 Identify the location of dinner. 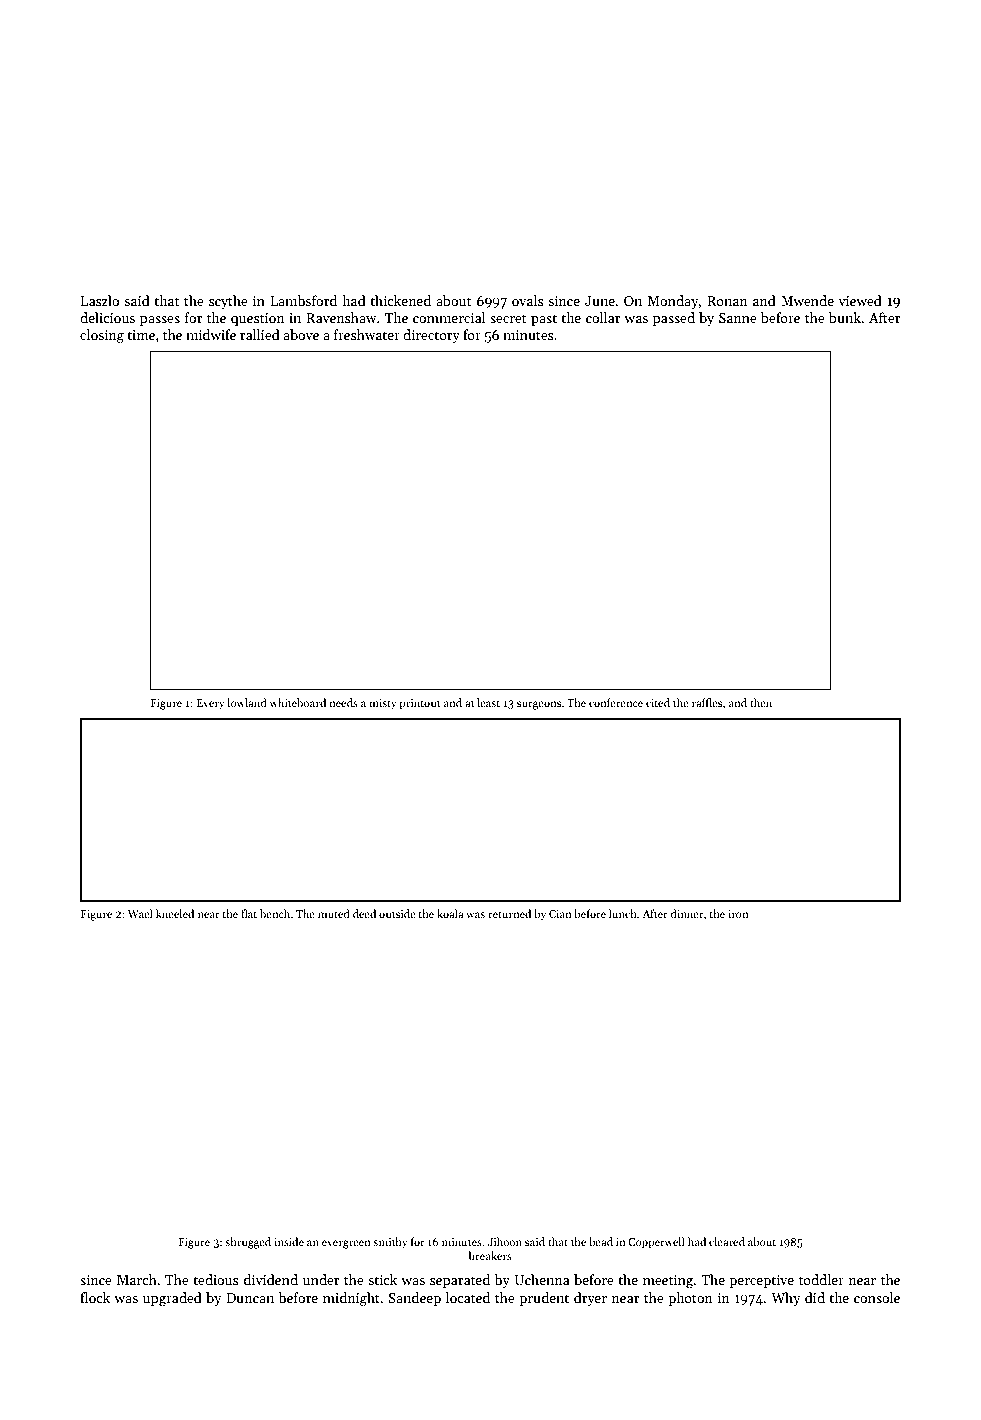
(687, 913).
